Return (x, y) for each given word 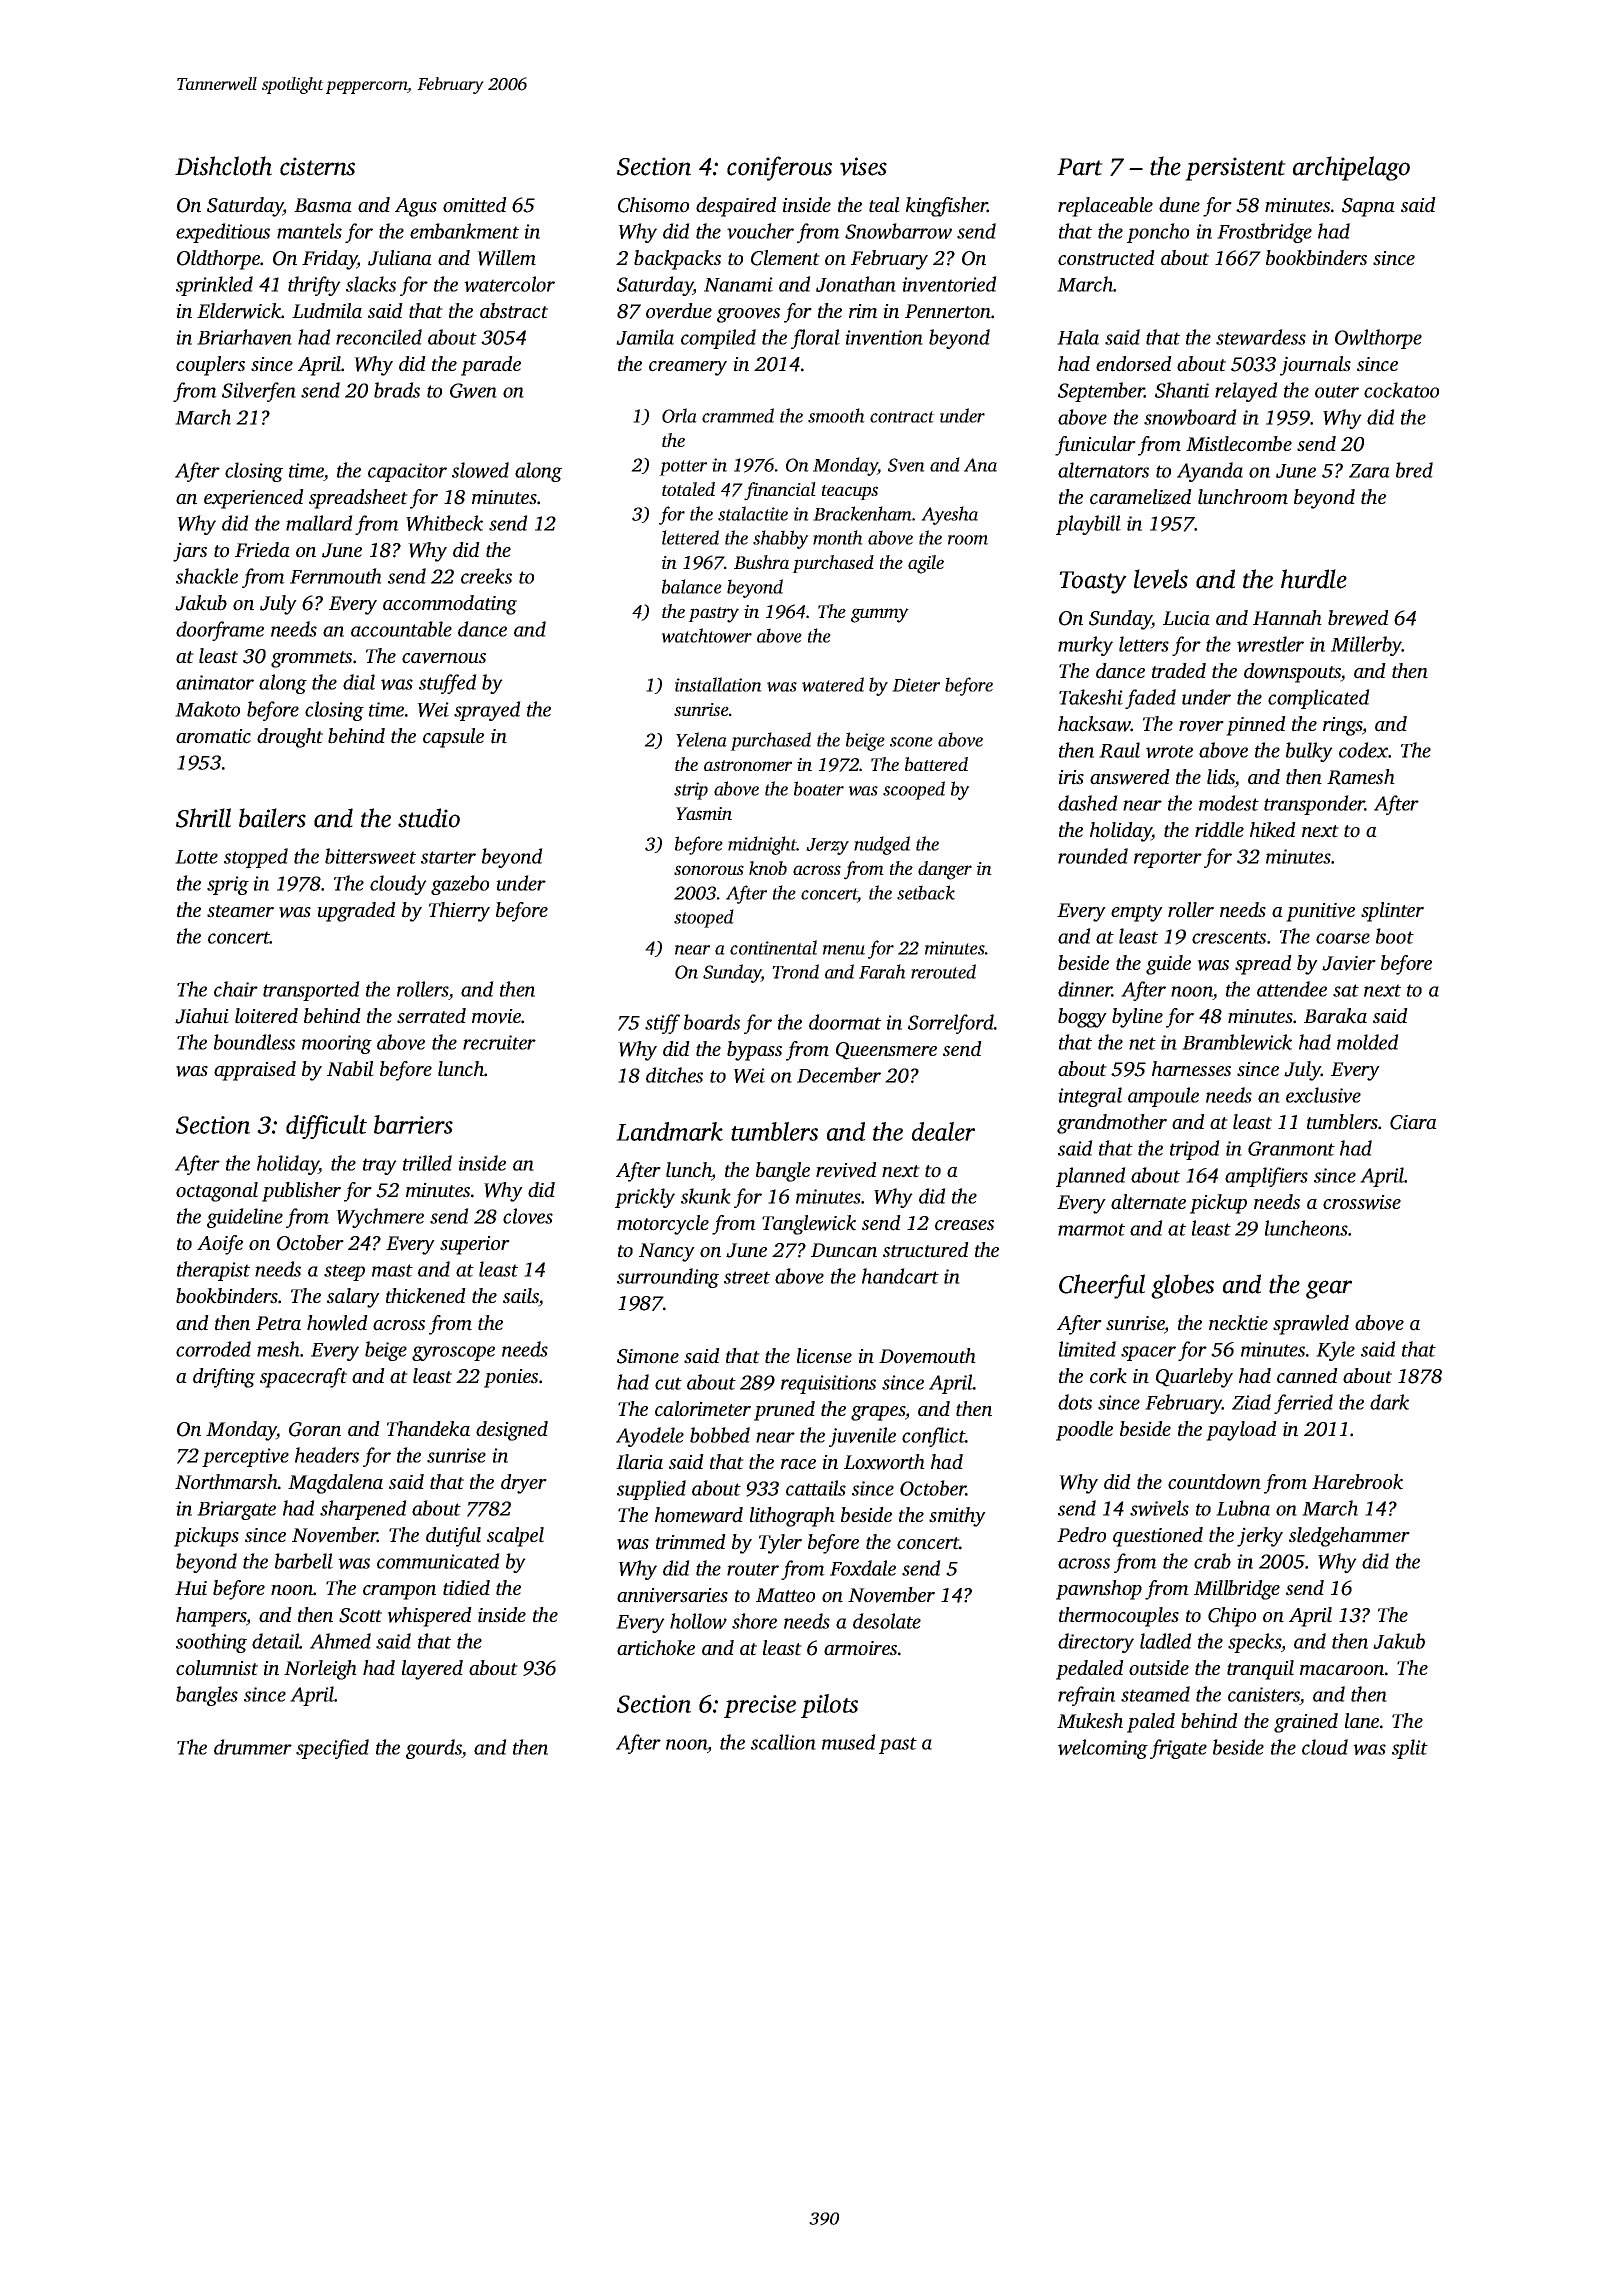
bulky (1309, 752)
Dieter (916, 685)
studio (429, 818)
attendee (1292, 989)
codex (1363, 750)
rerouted (943, 971)
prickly (645, 1198)
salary (353, 1298)
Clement (785, 258)
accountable (401, 629)
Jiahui (202, 1016)
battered (936, 764)
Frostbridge (1264, 233)
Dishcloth (223, 166)
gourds (434, 1749)
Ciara (1413, 1122)
